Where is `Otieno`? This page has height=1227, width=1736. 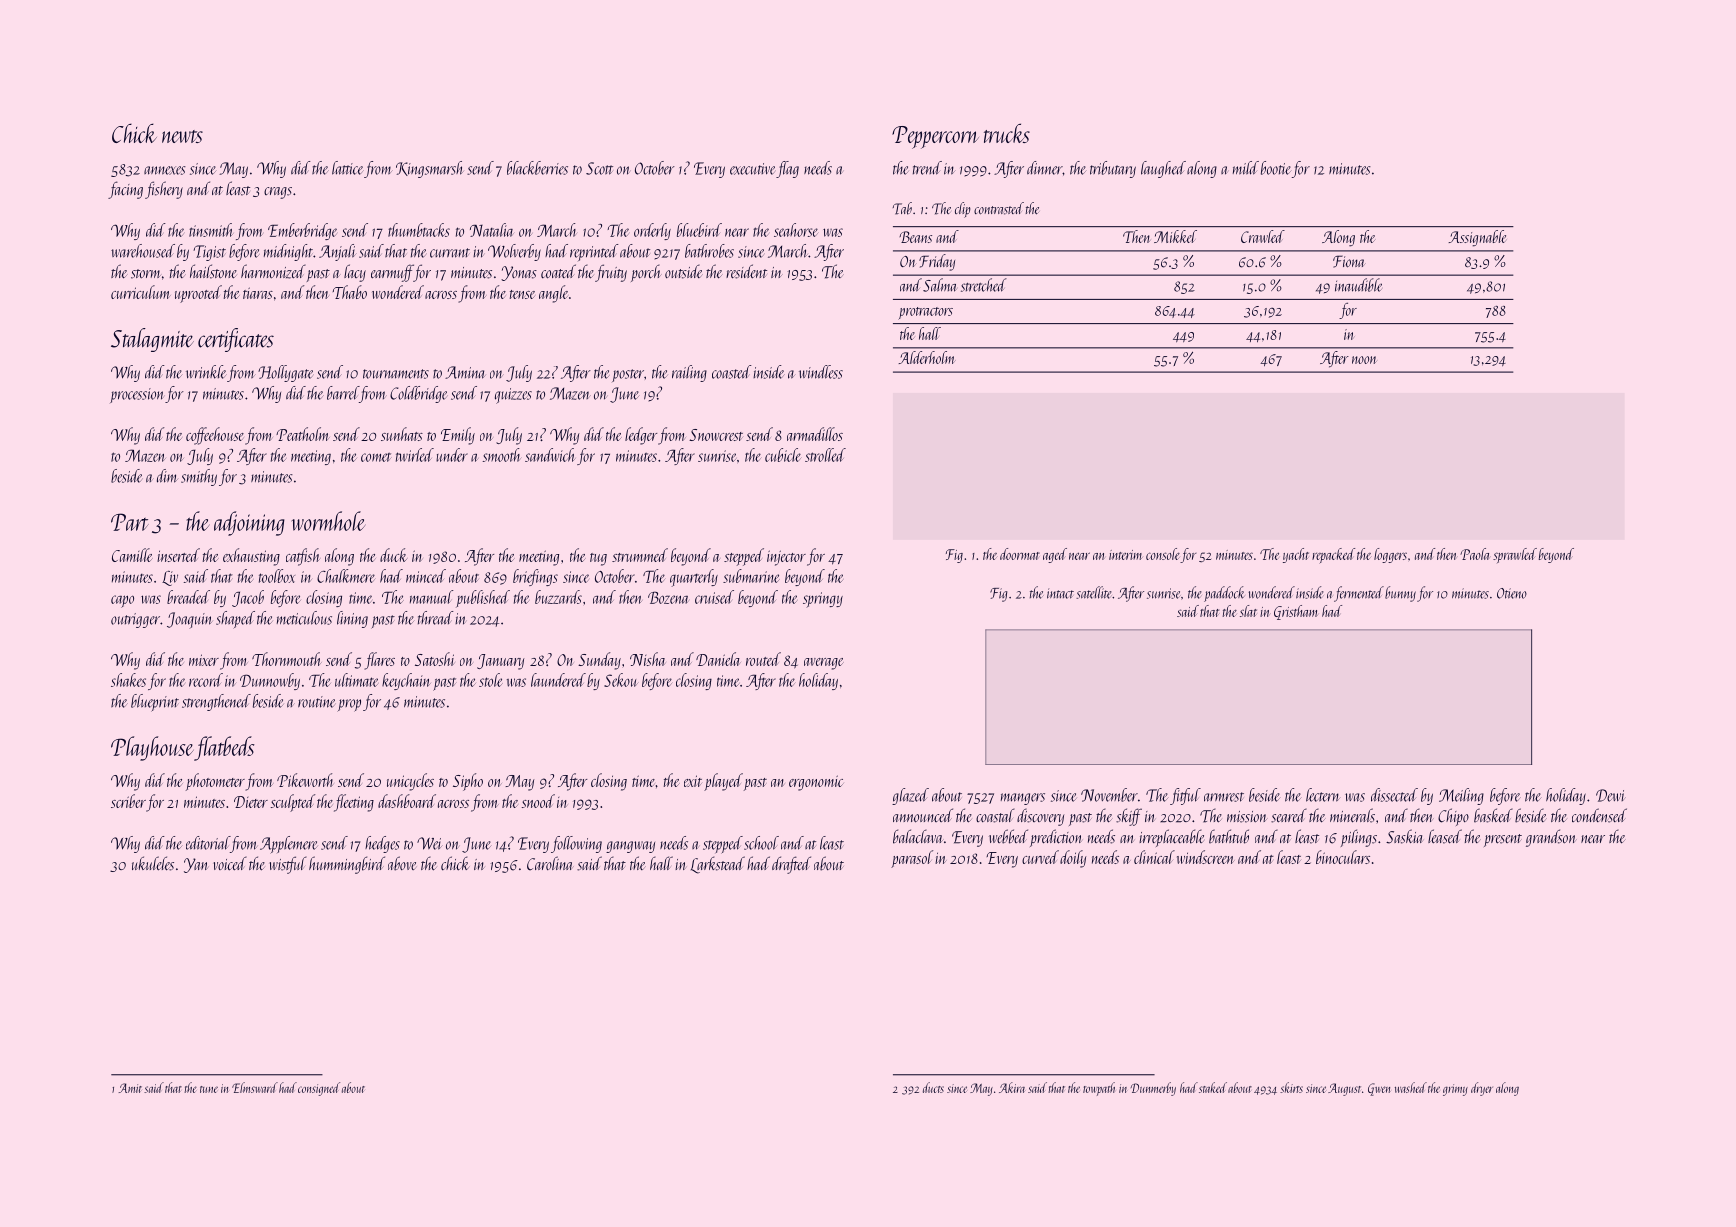 Otieno is located at coordinates (1512, 593).
